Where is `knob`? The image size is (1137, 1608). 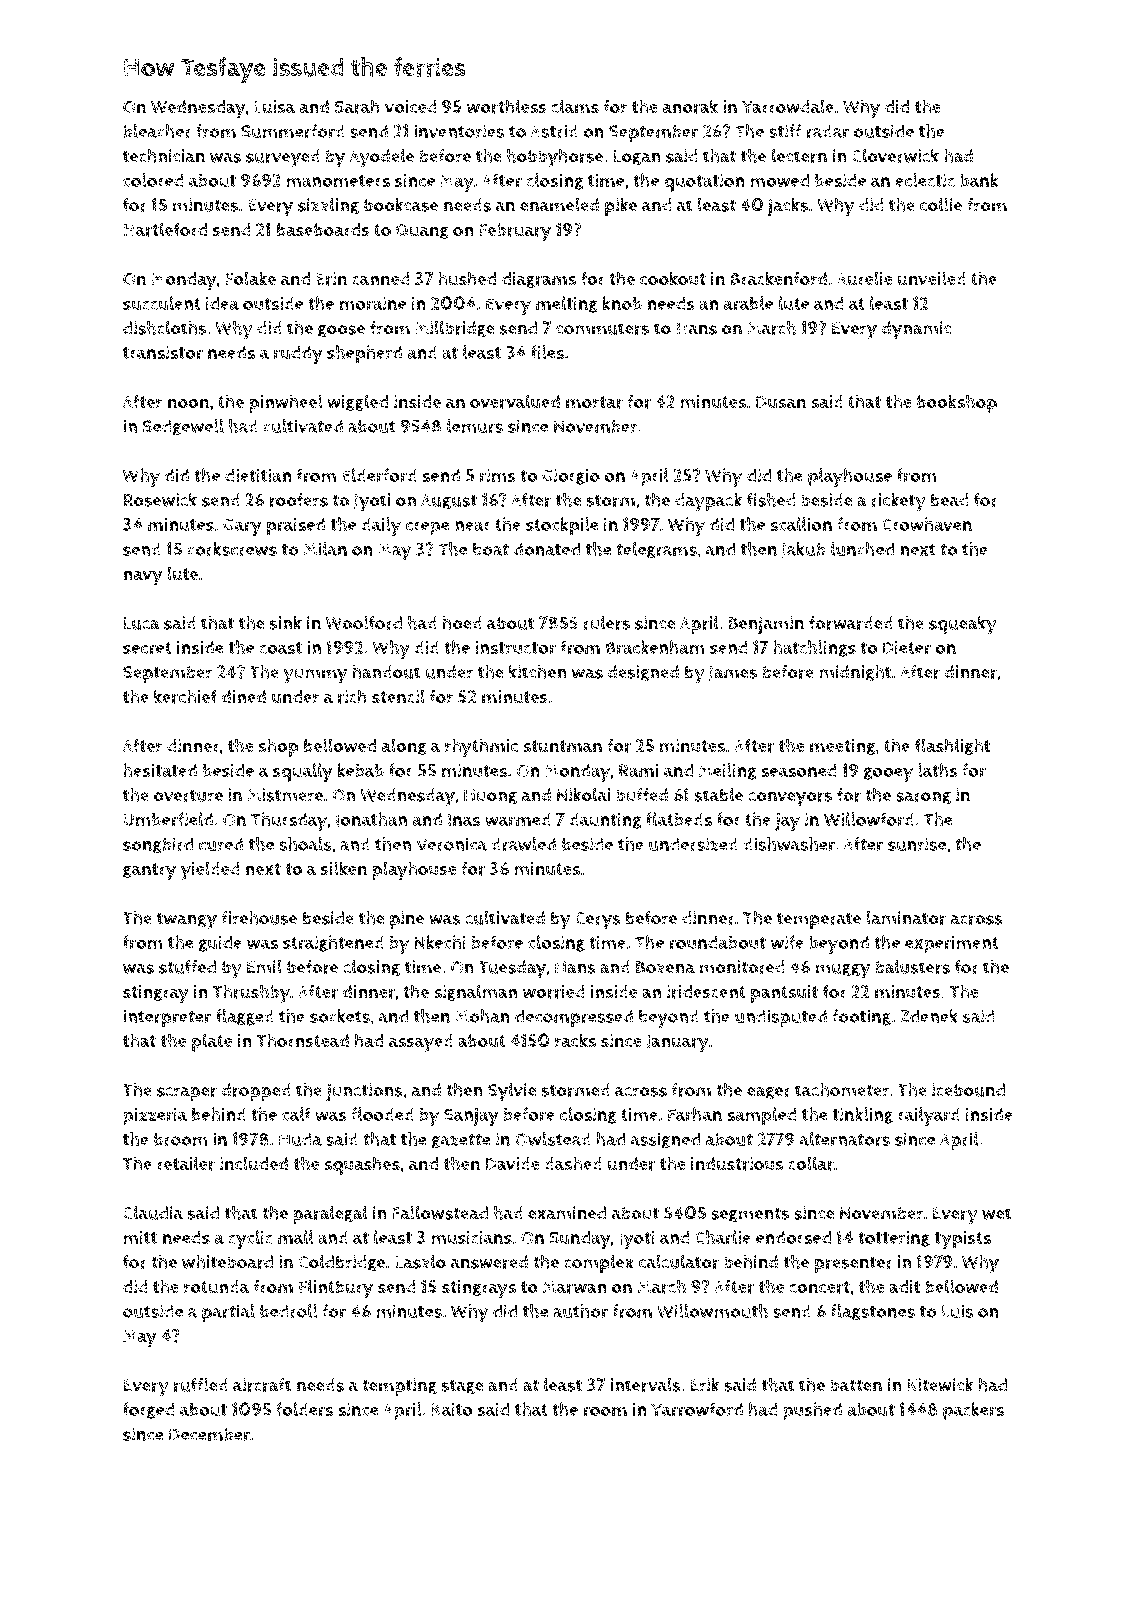 knob is located at coordinates (622, 303).
